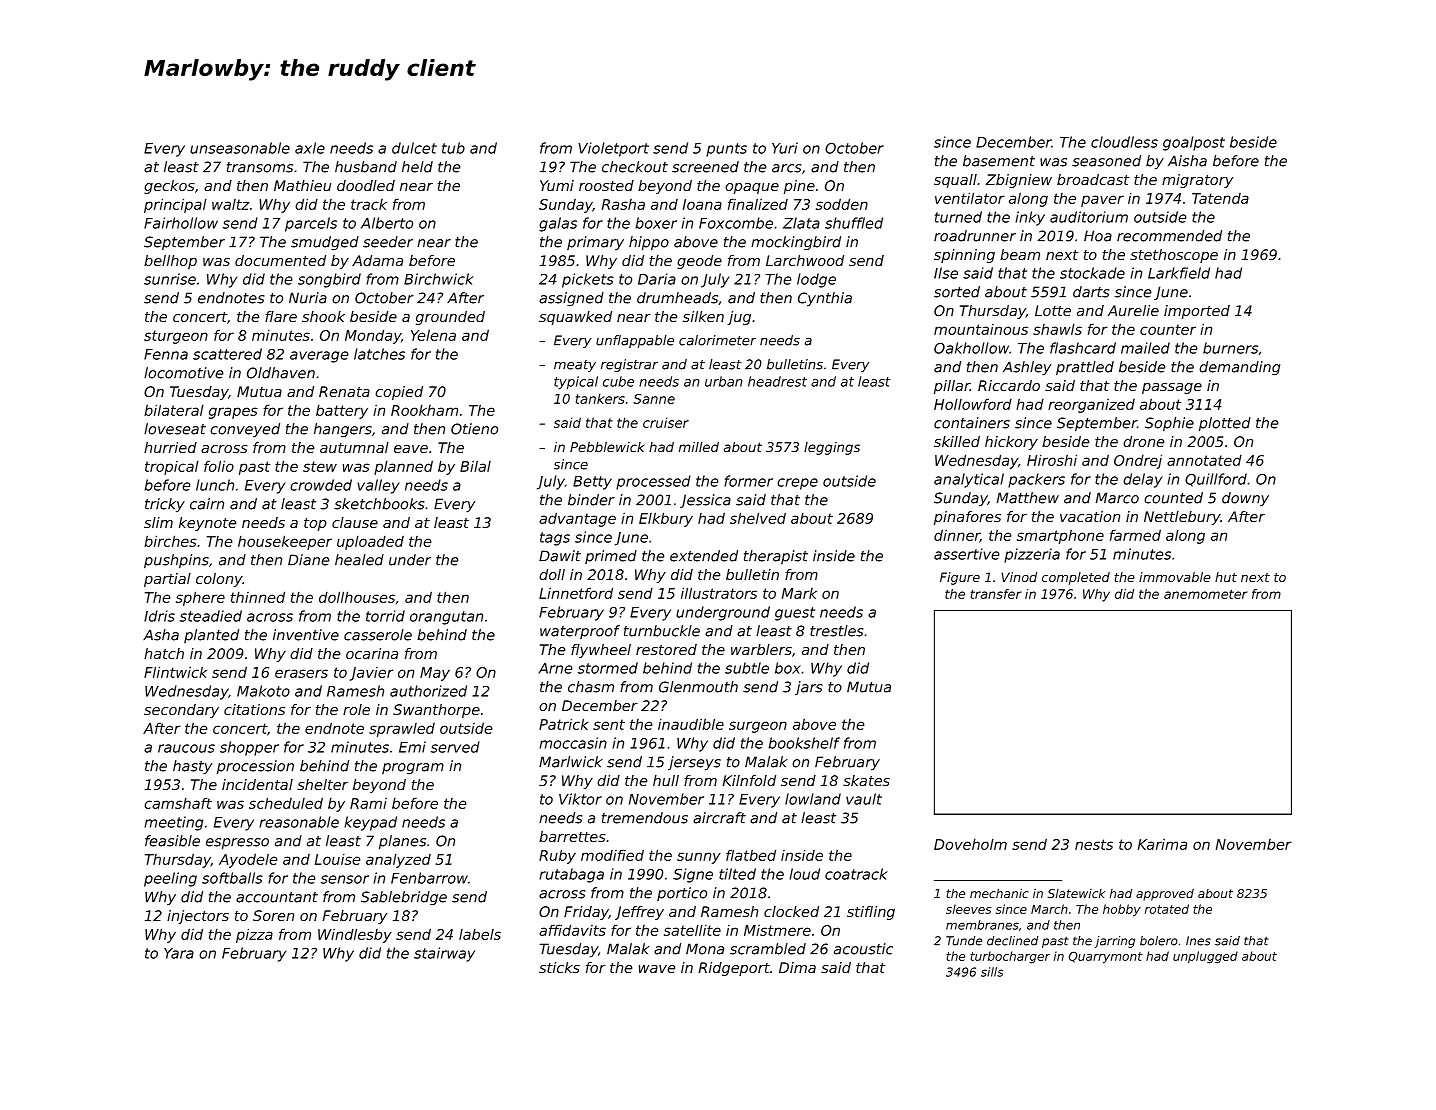  What do you see at coordinates (662, 631) in the image?
I see `turnbuckle` at bounding box center [662, 631].
